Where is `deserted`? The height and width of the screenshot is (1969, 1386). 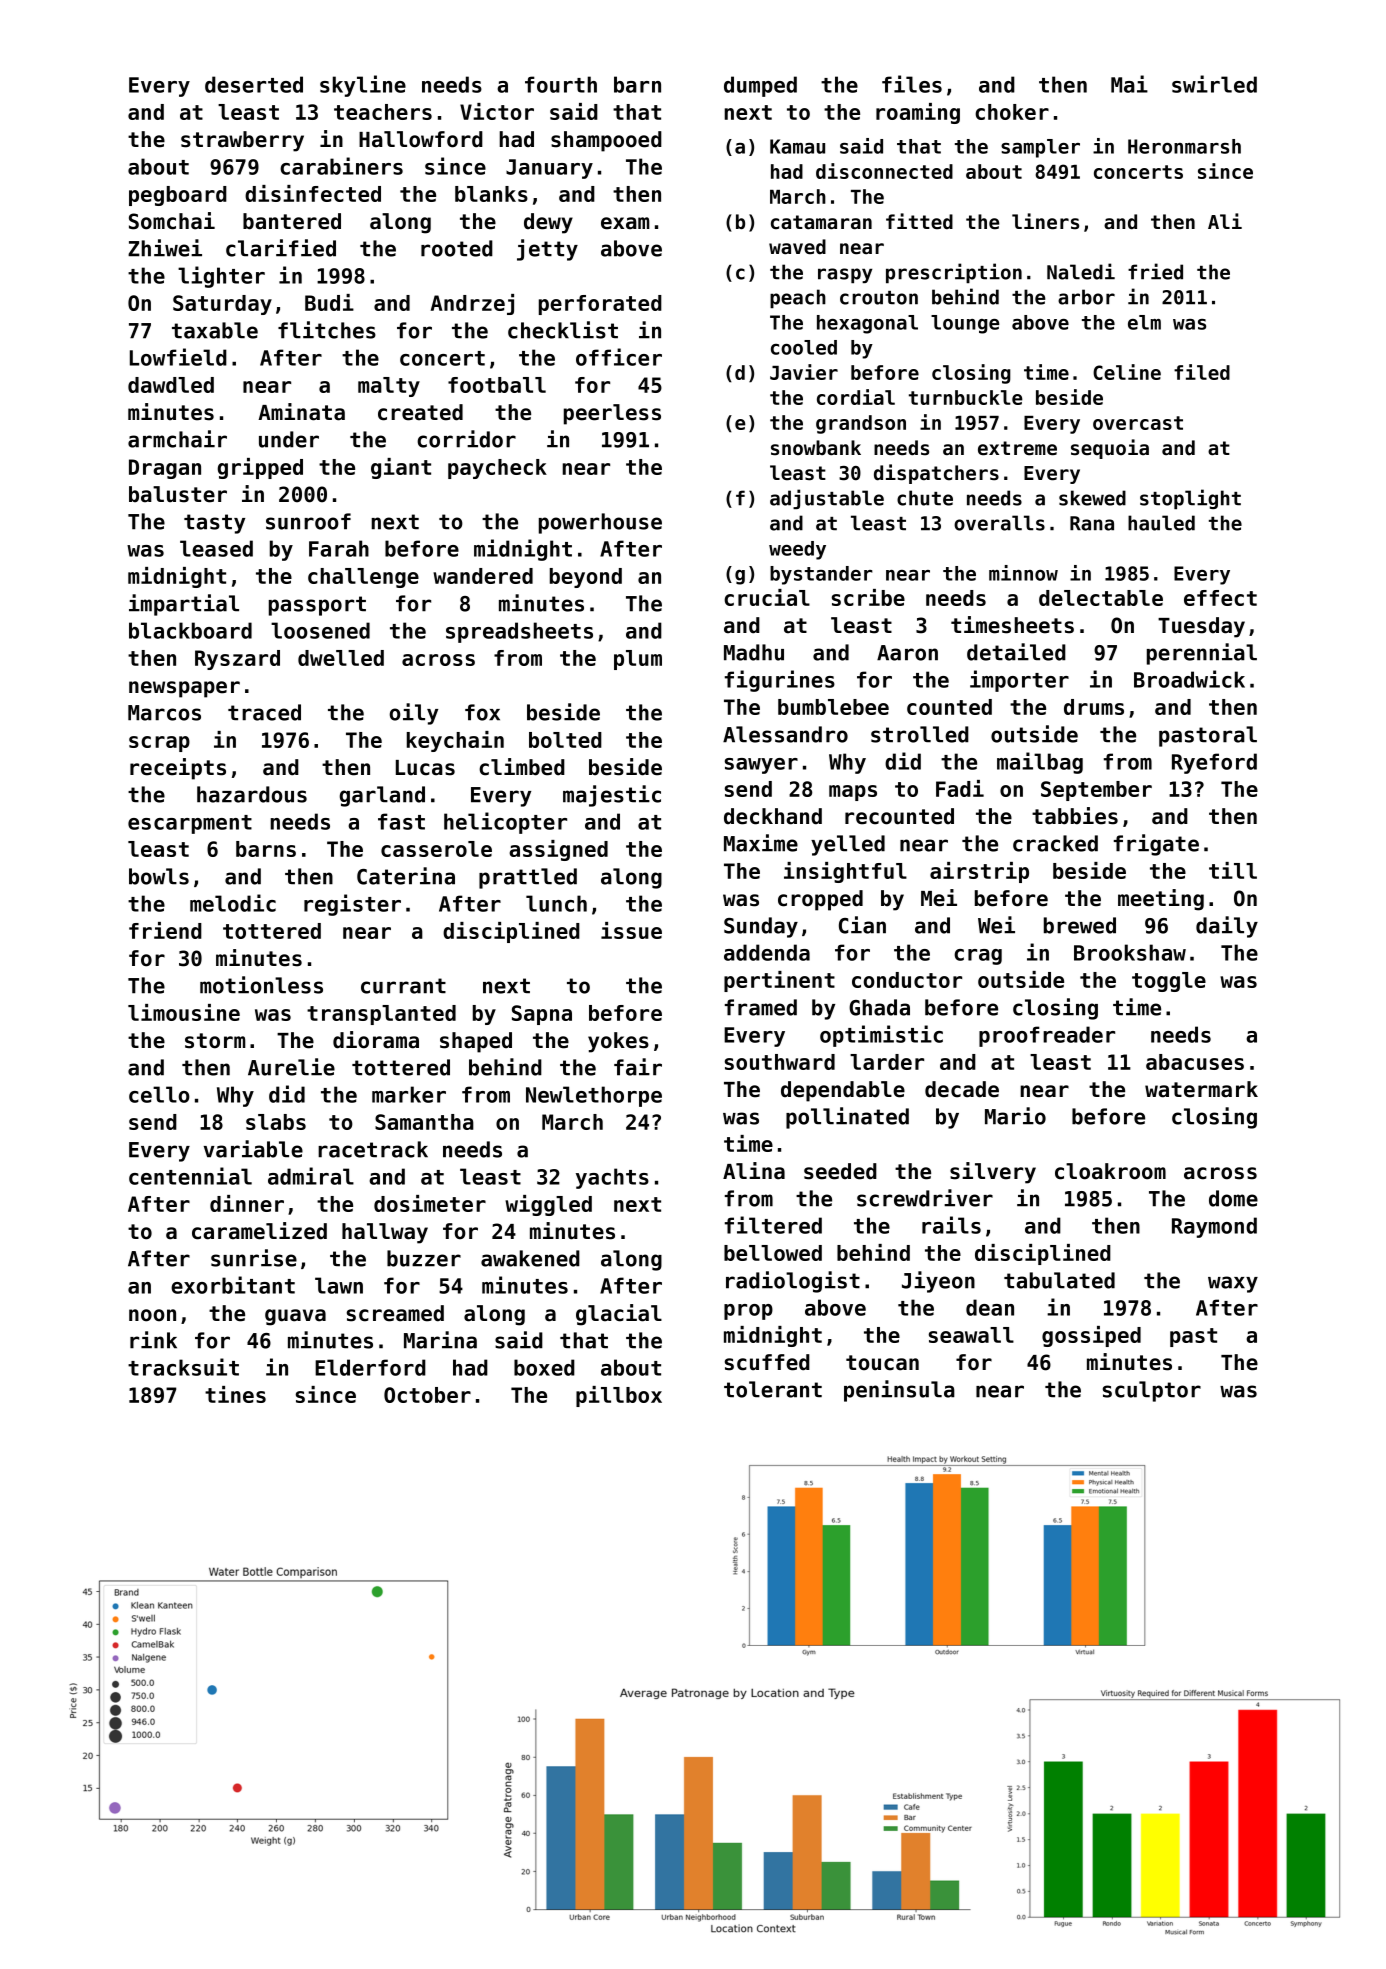
deserted is located at coordinates (254, 84).
